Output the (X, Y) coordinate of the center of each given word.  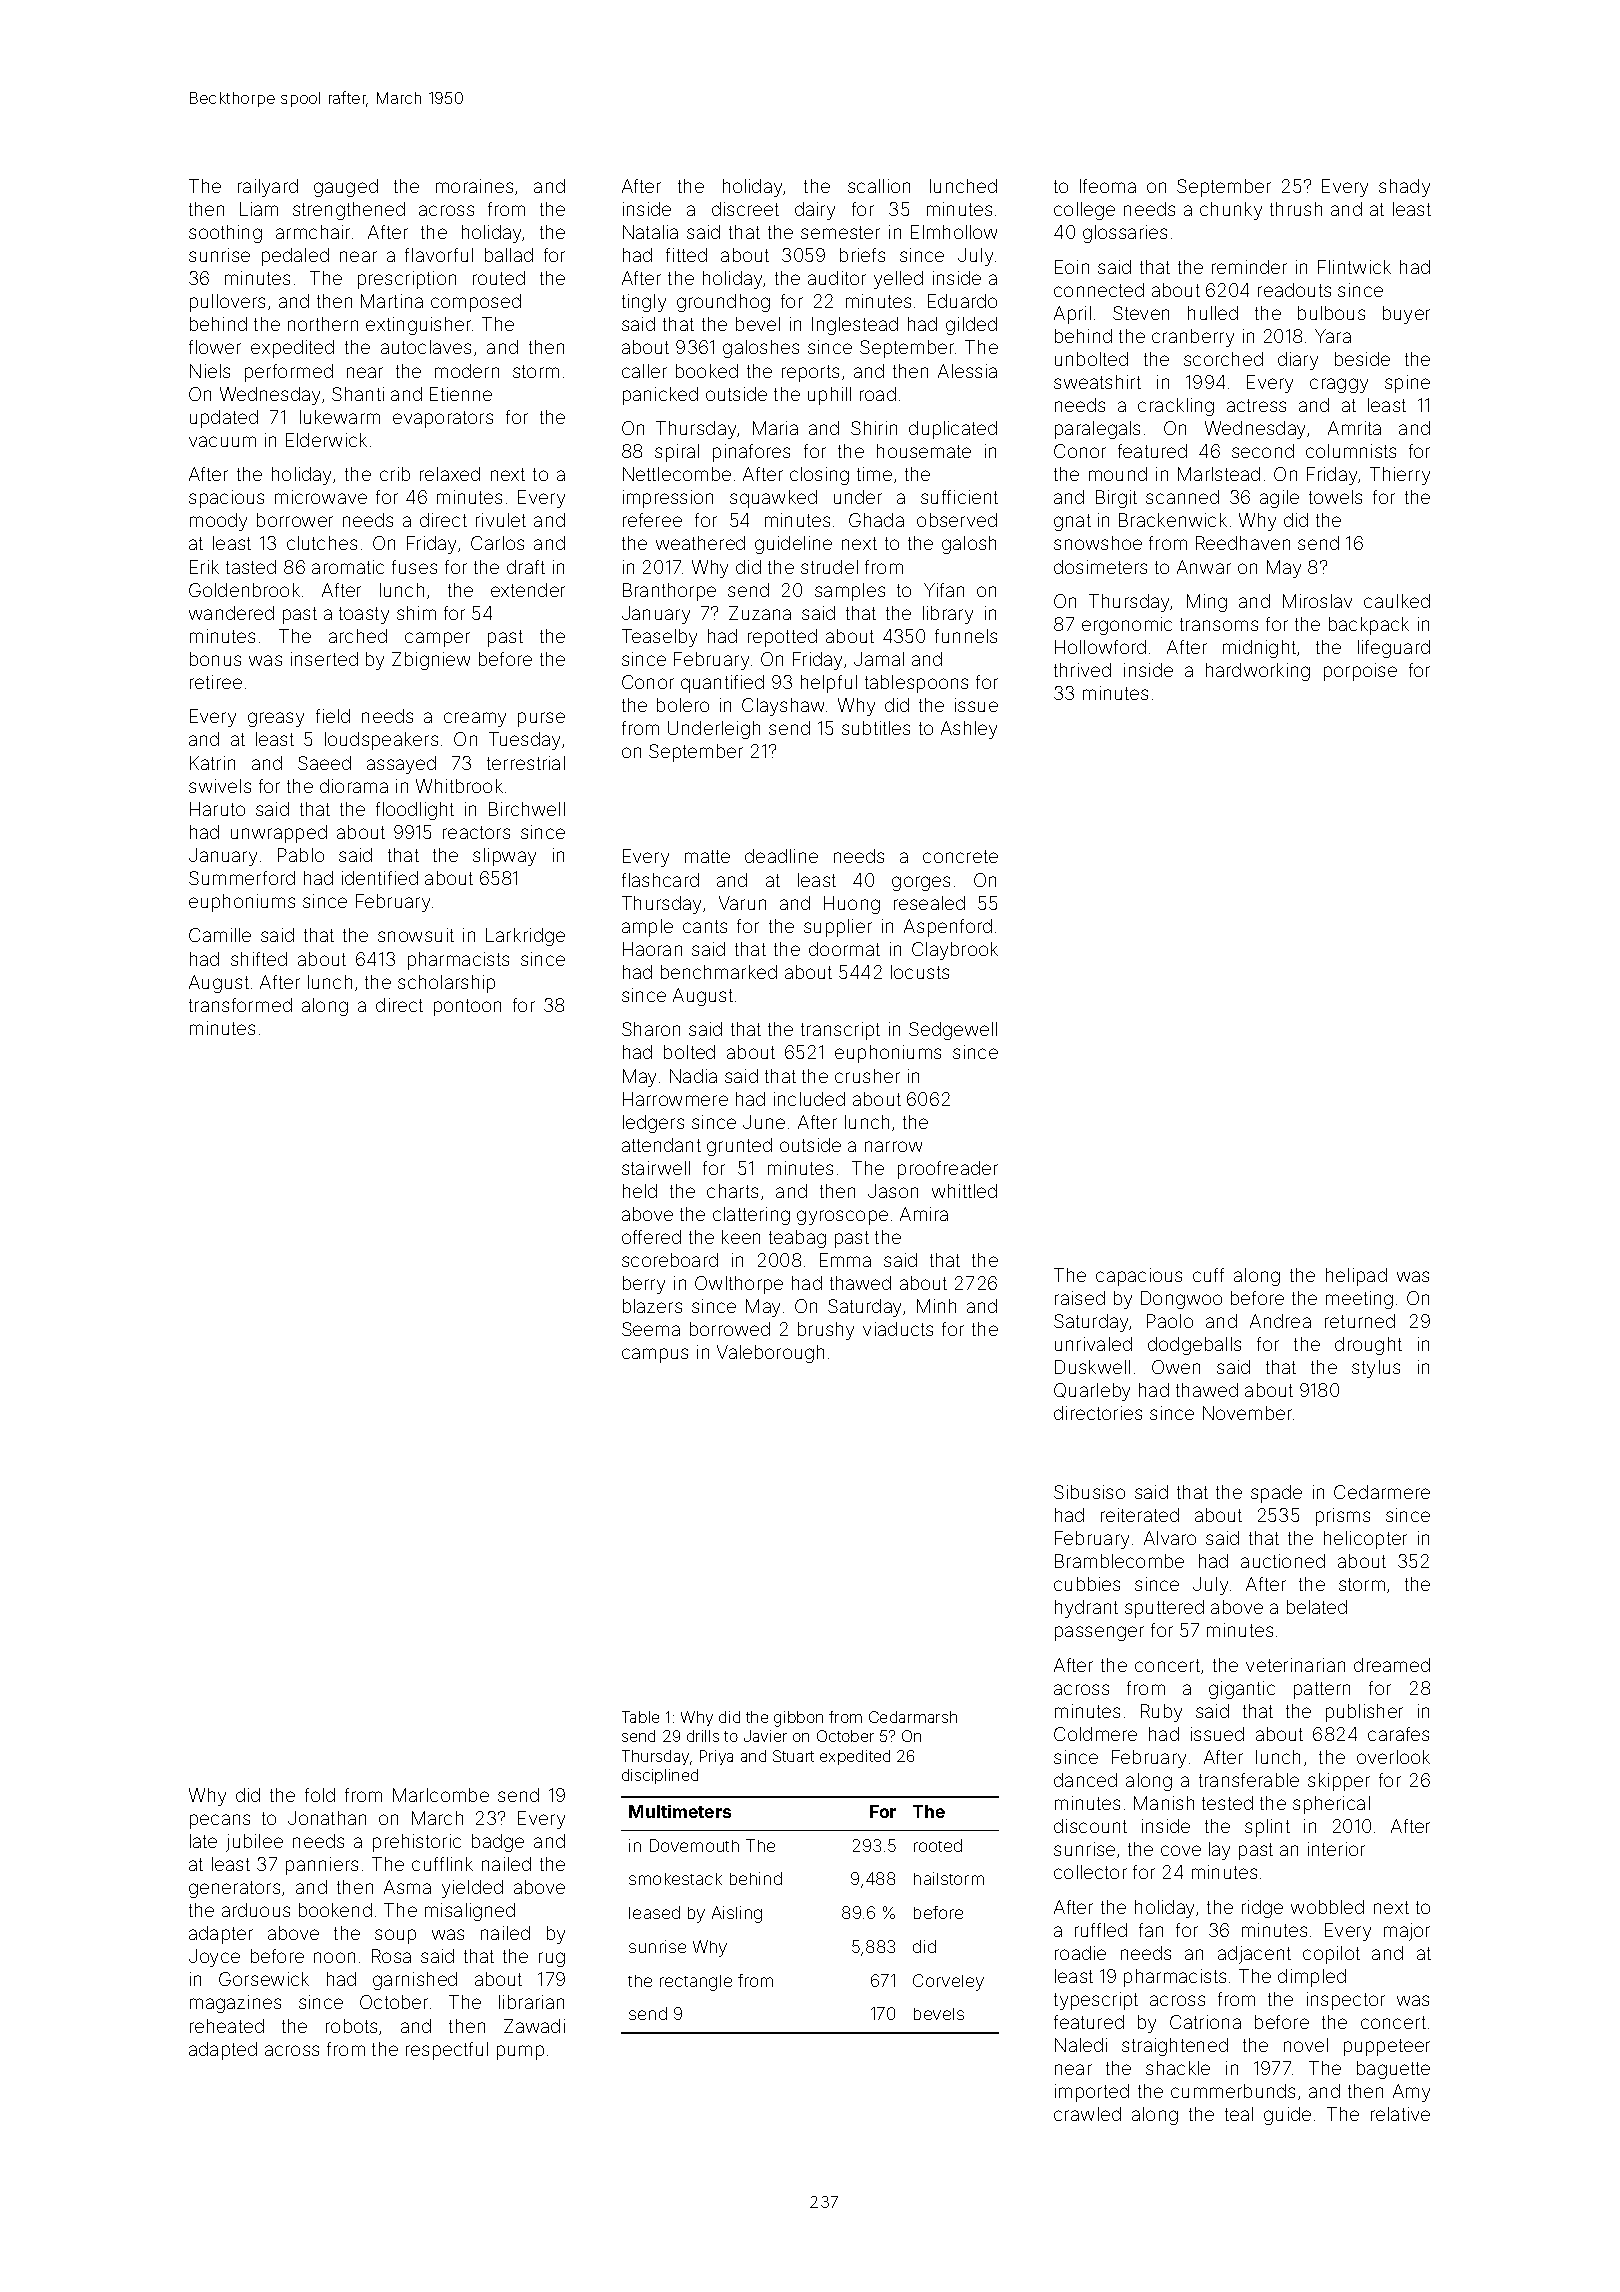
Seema (651, 1329)
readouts (1294, 290)
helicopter (1365, 1540)
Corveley (948, 1982)
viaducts (898, 1329)
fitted (686, 255)
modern (467, 371)
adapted (223, 2051)
